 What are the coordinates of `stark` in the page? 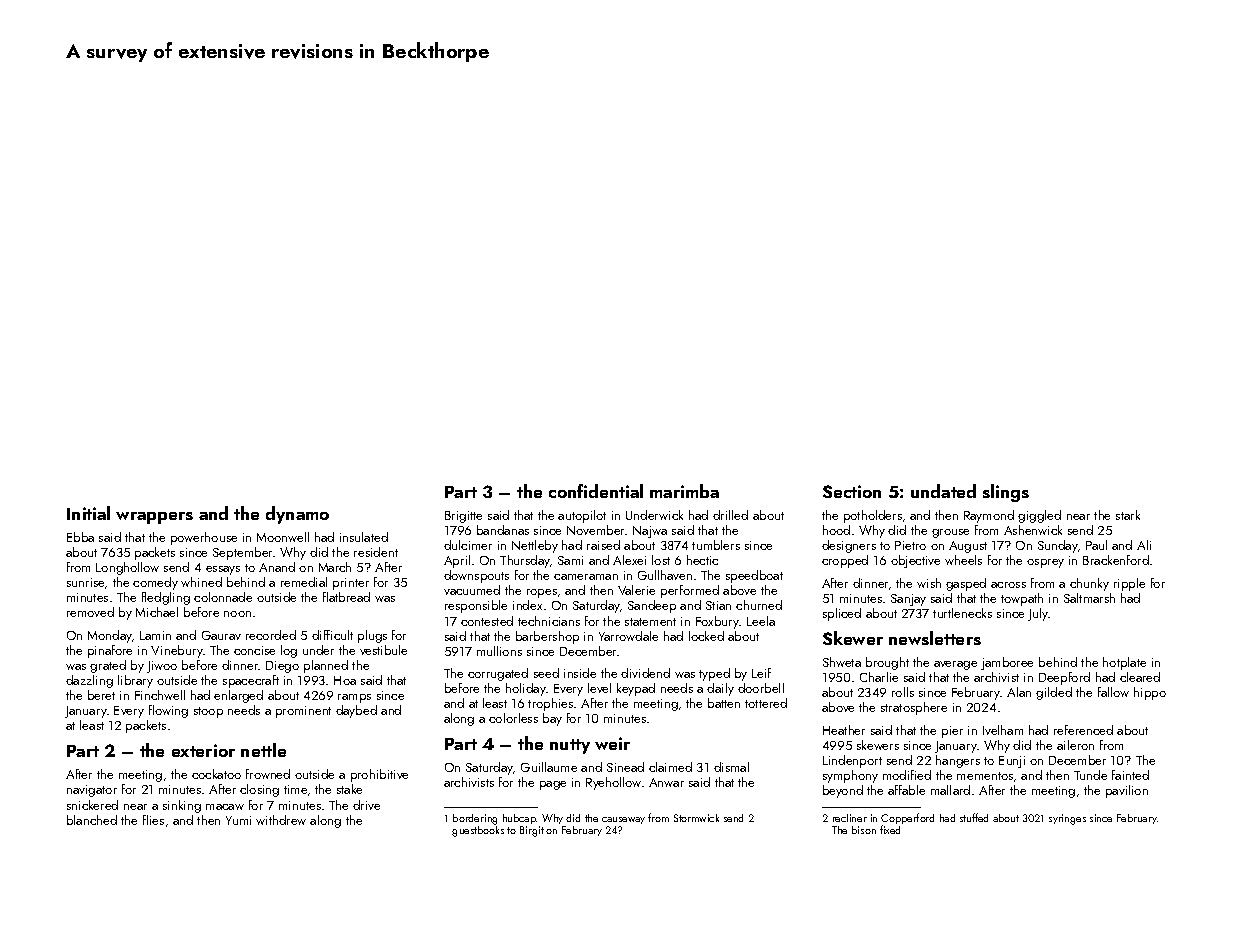 It's located at (1128, 515).
